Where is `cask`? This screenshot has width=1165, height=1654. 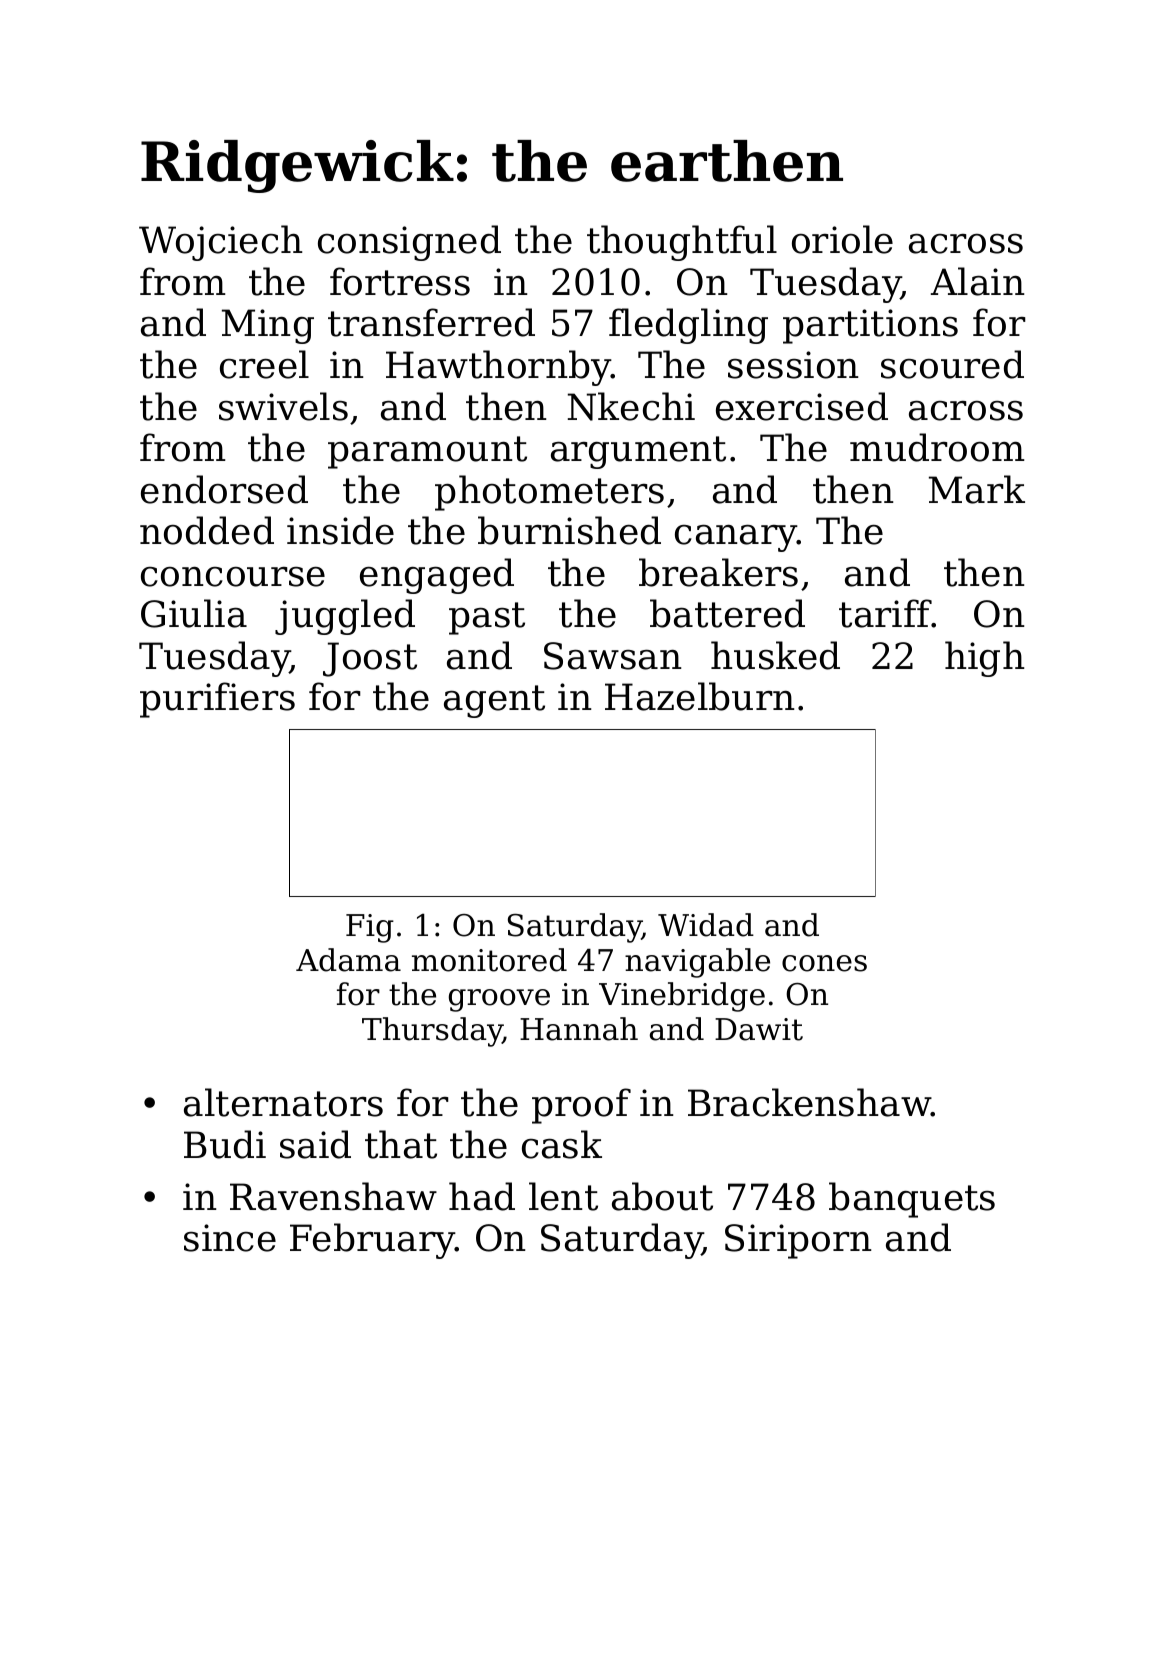
cask is located at coordinates (562, 1144).
